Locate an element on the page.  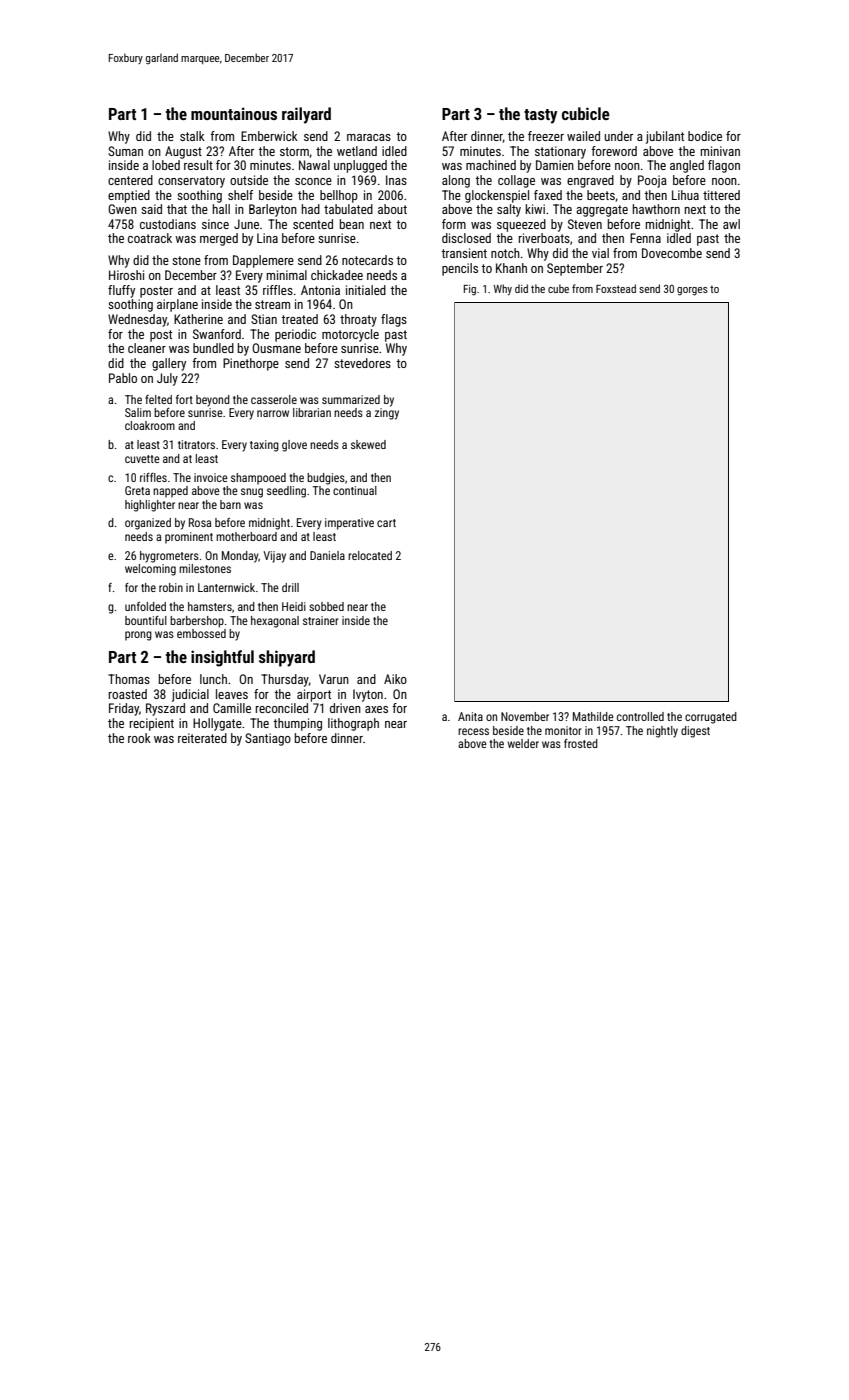
barn is located at coordinates (230, 504).
